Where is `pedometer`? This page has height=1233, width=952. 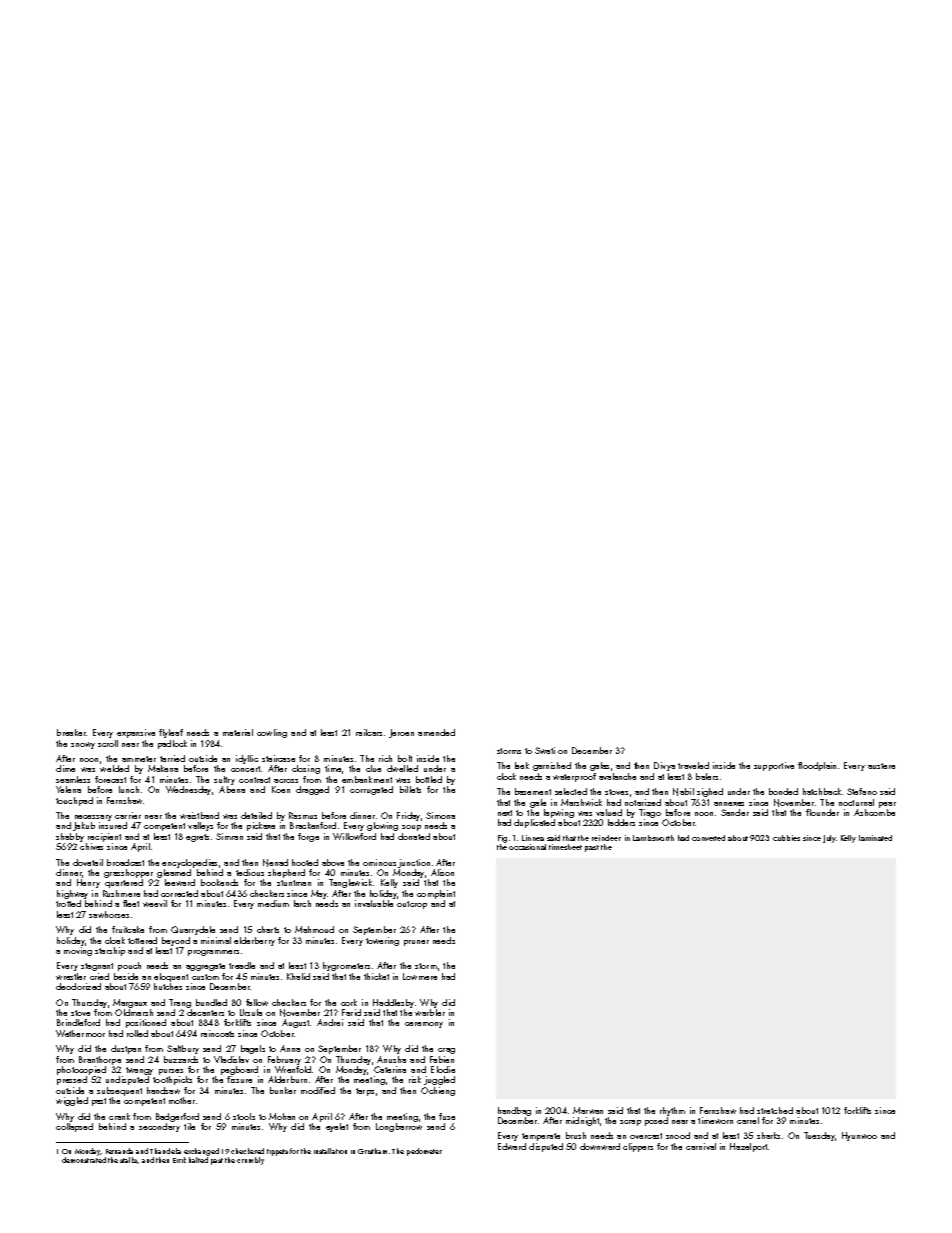
pedometer is located at coordinates (424, 1152).
